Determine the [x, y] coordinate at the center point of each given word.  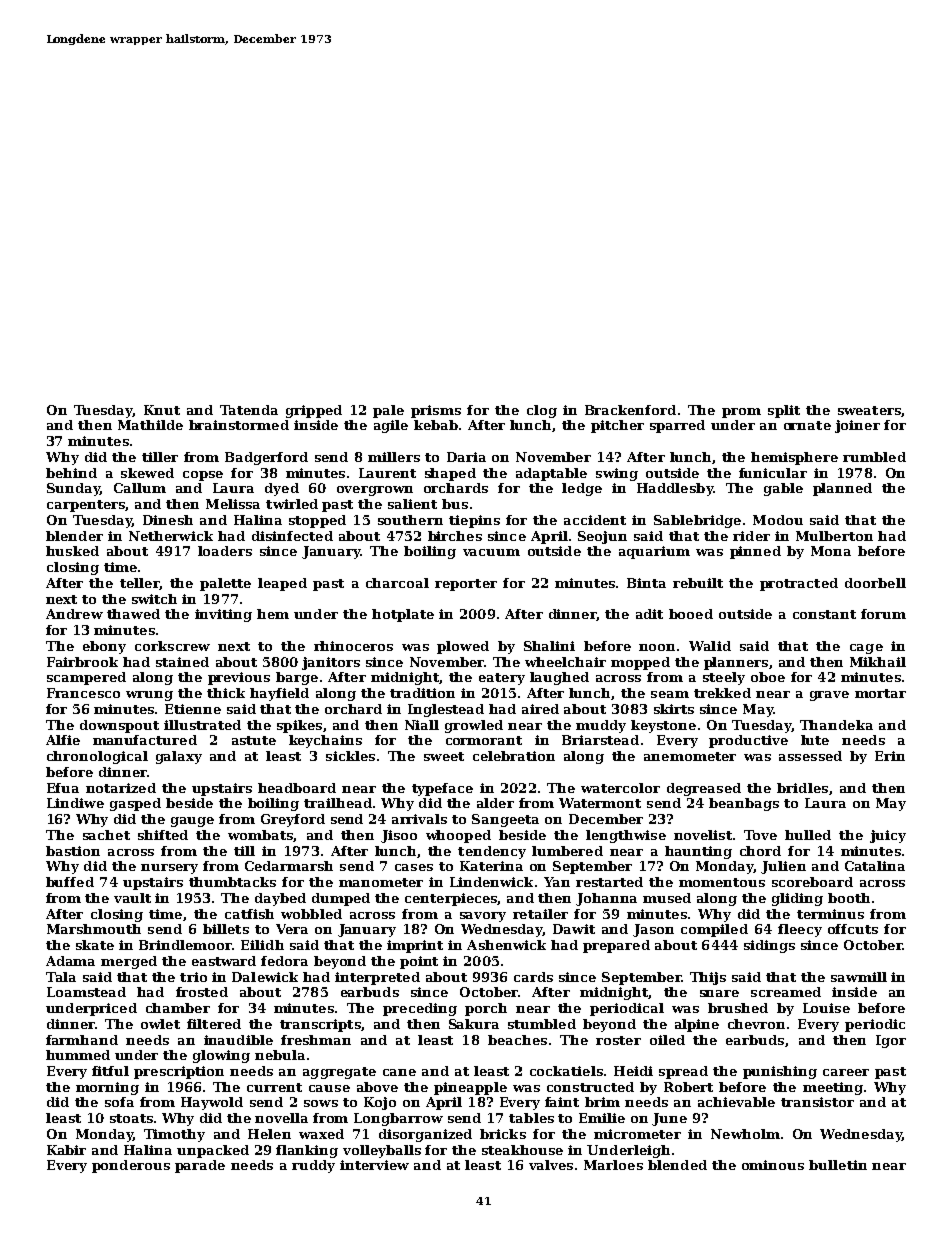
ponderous [131, 1166]
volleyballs [382, 1151]
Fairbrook [82, 662]
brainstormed [239, 425]
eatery [502, 679]
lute [815, 740]
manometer [381, 882]
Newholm [745, 1134]
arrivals [419, 819]
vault [132, 898]
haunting [698, 852]
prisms [436, 411]
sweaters [869, 410]
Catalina [875, 866]
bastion [73, 851]
